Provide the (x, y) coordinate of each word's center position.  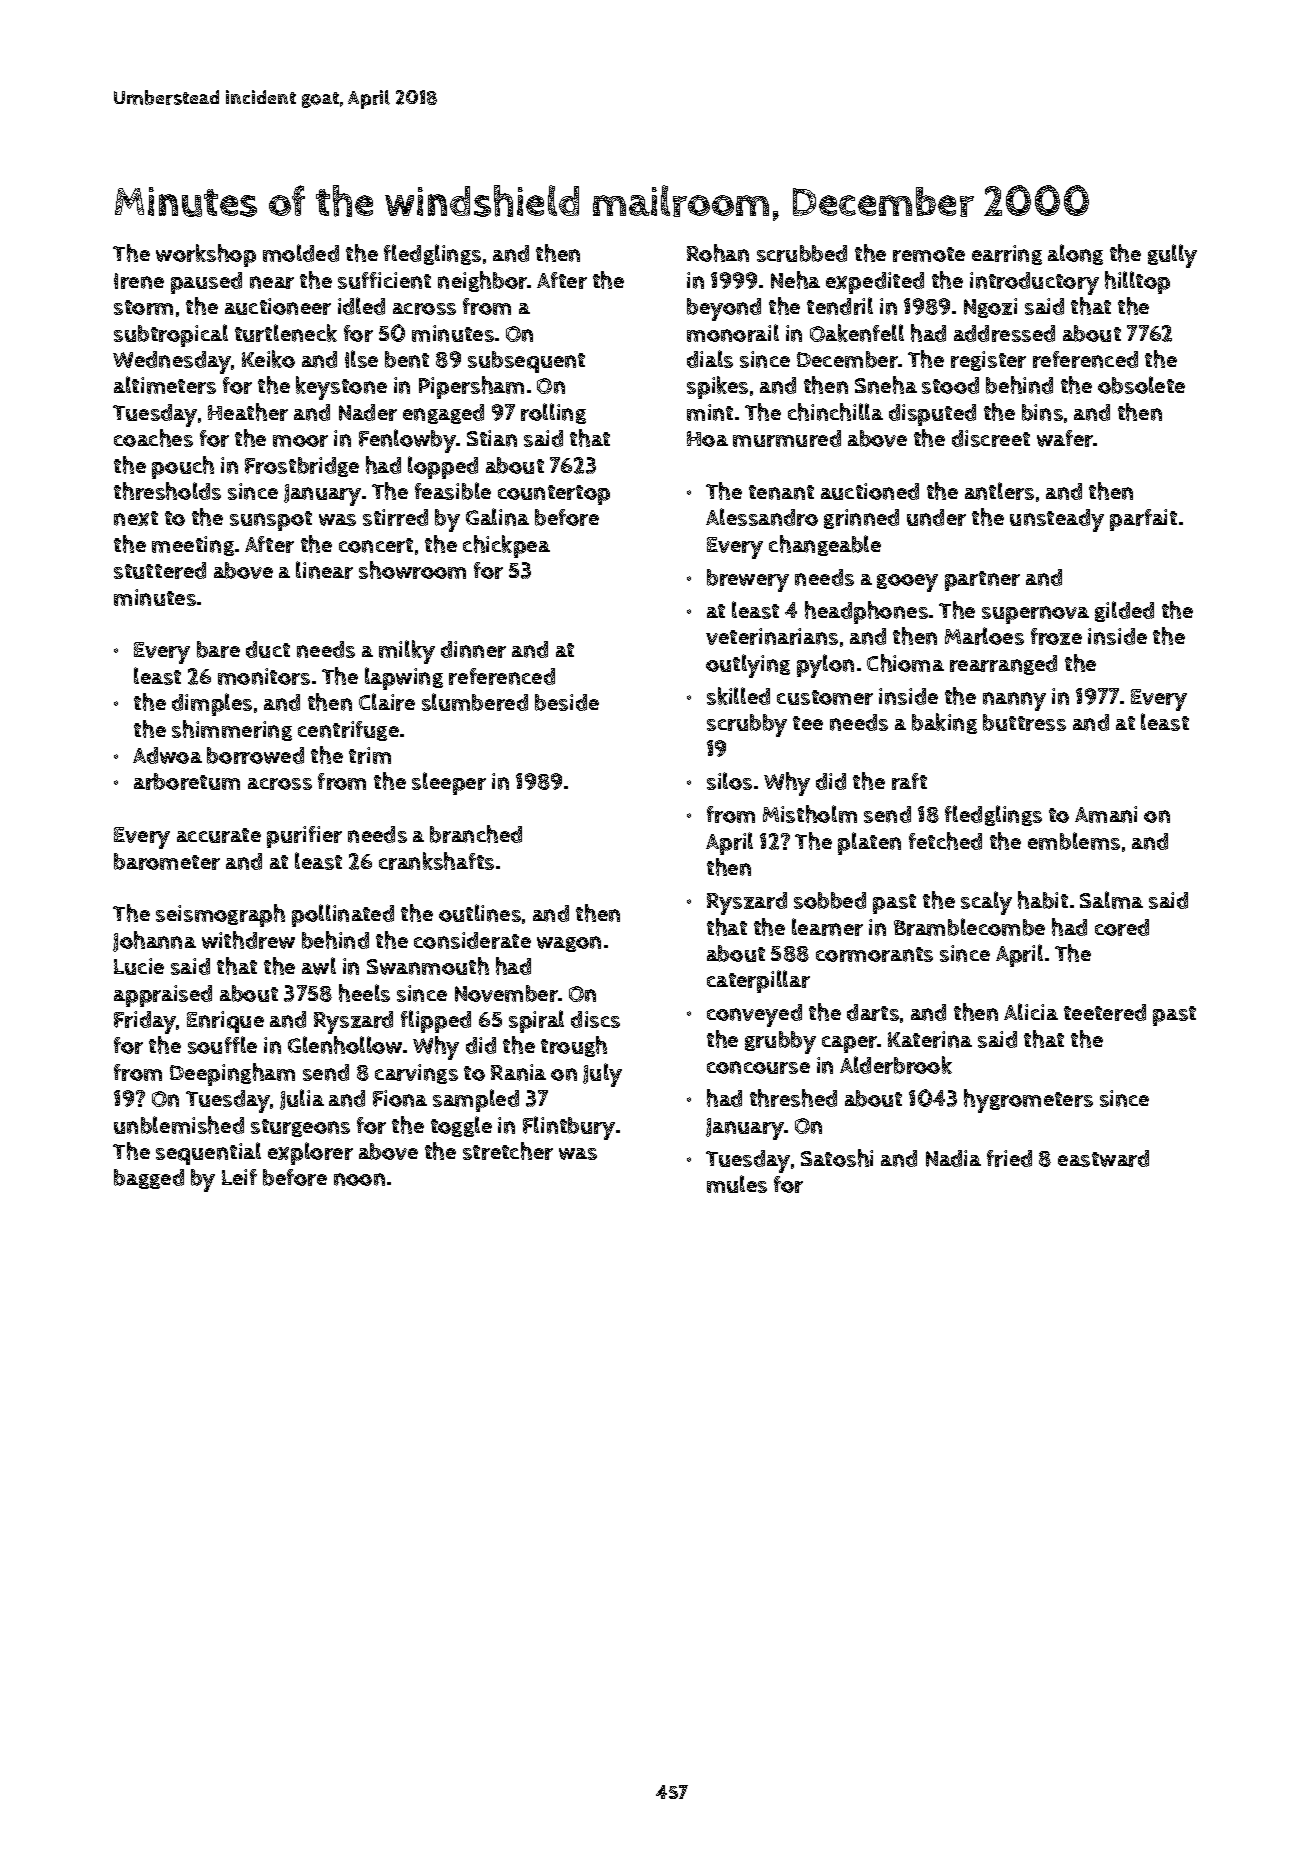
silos (729, 781)
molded (301, 253)
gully (1172, 256)
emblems (1074, 841)
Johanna (154, 941)
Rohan (718, 253)
